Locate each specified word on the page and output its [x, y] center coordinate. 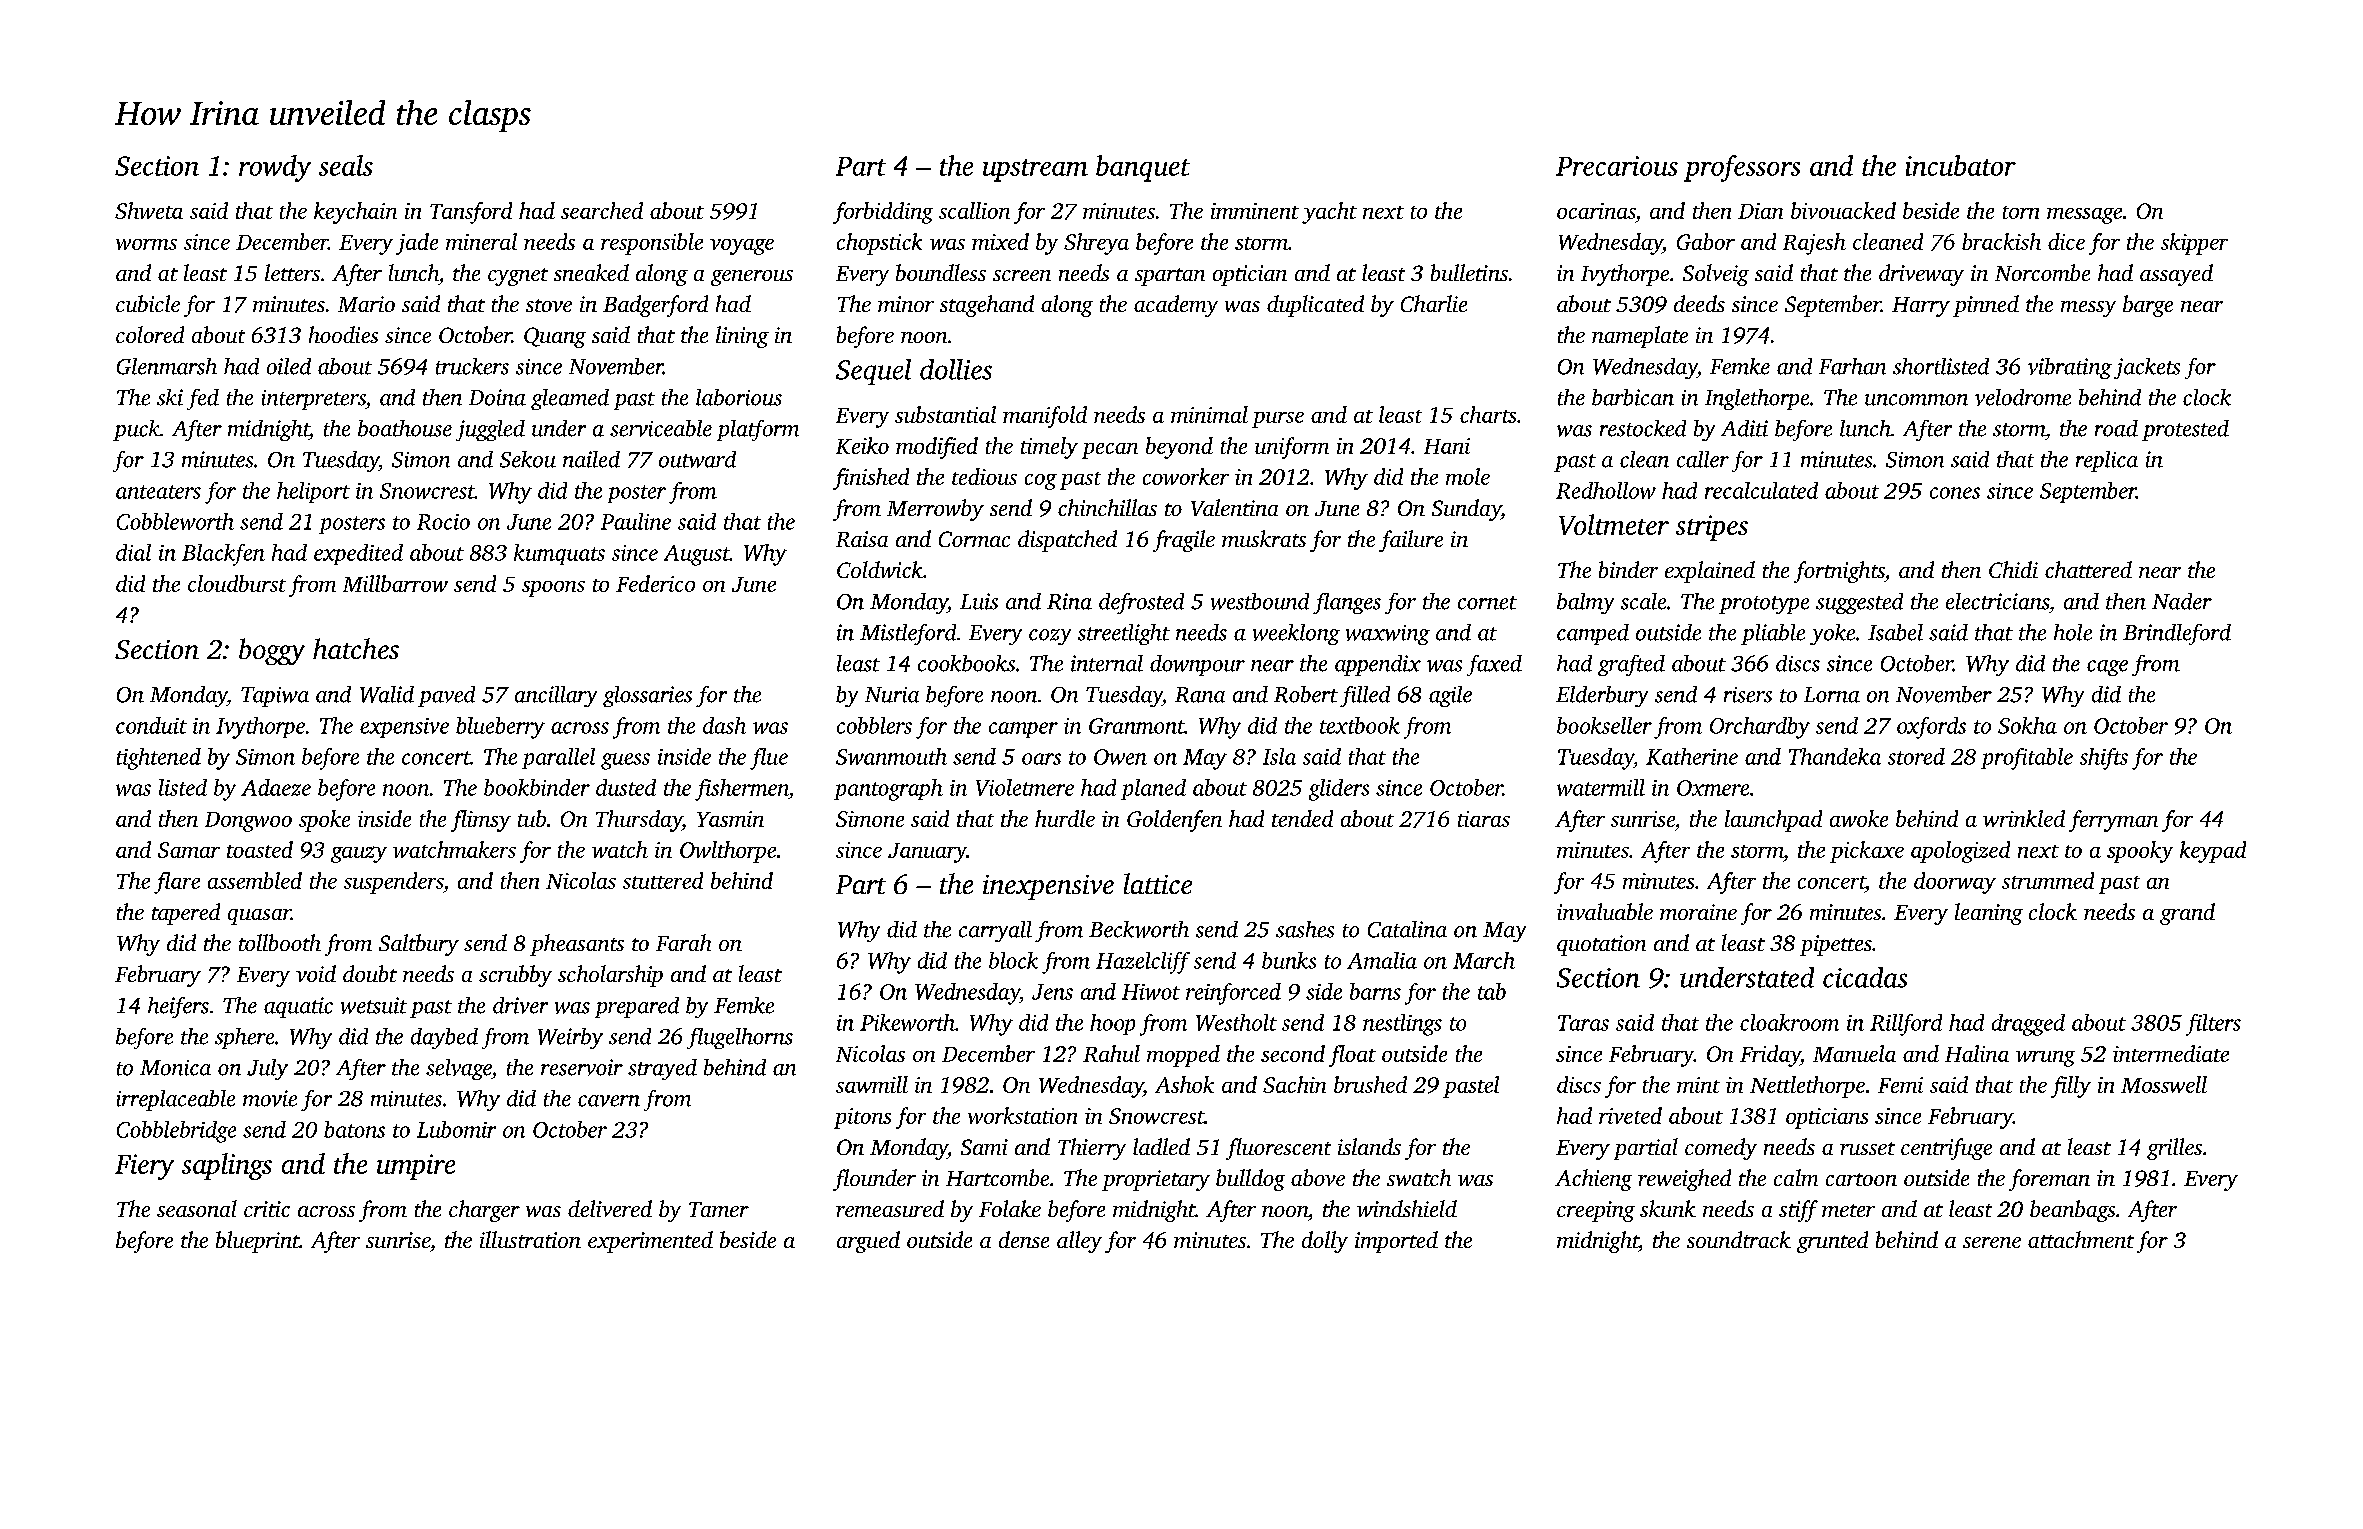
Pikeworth [907, 1022]
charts [1488, 414]
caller [1703, 459]
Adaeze [276, 787]
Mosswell [2164, 1084]
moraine [1698, 912]
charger [484, 1211]
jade [417, 244]
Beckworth [1139, 929]
